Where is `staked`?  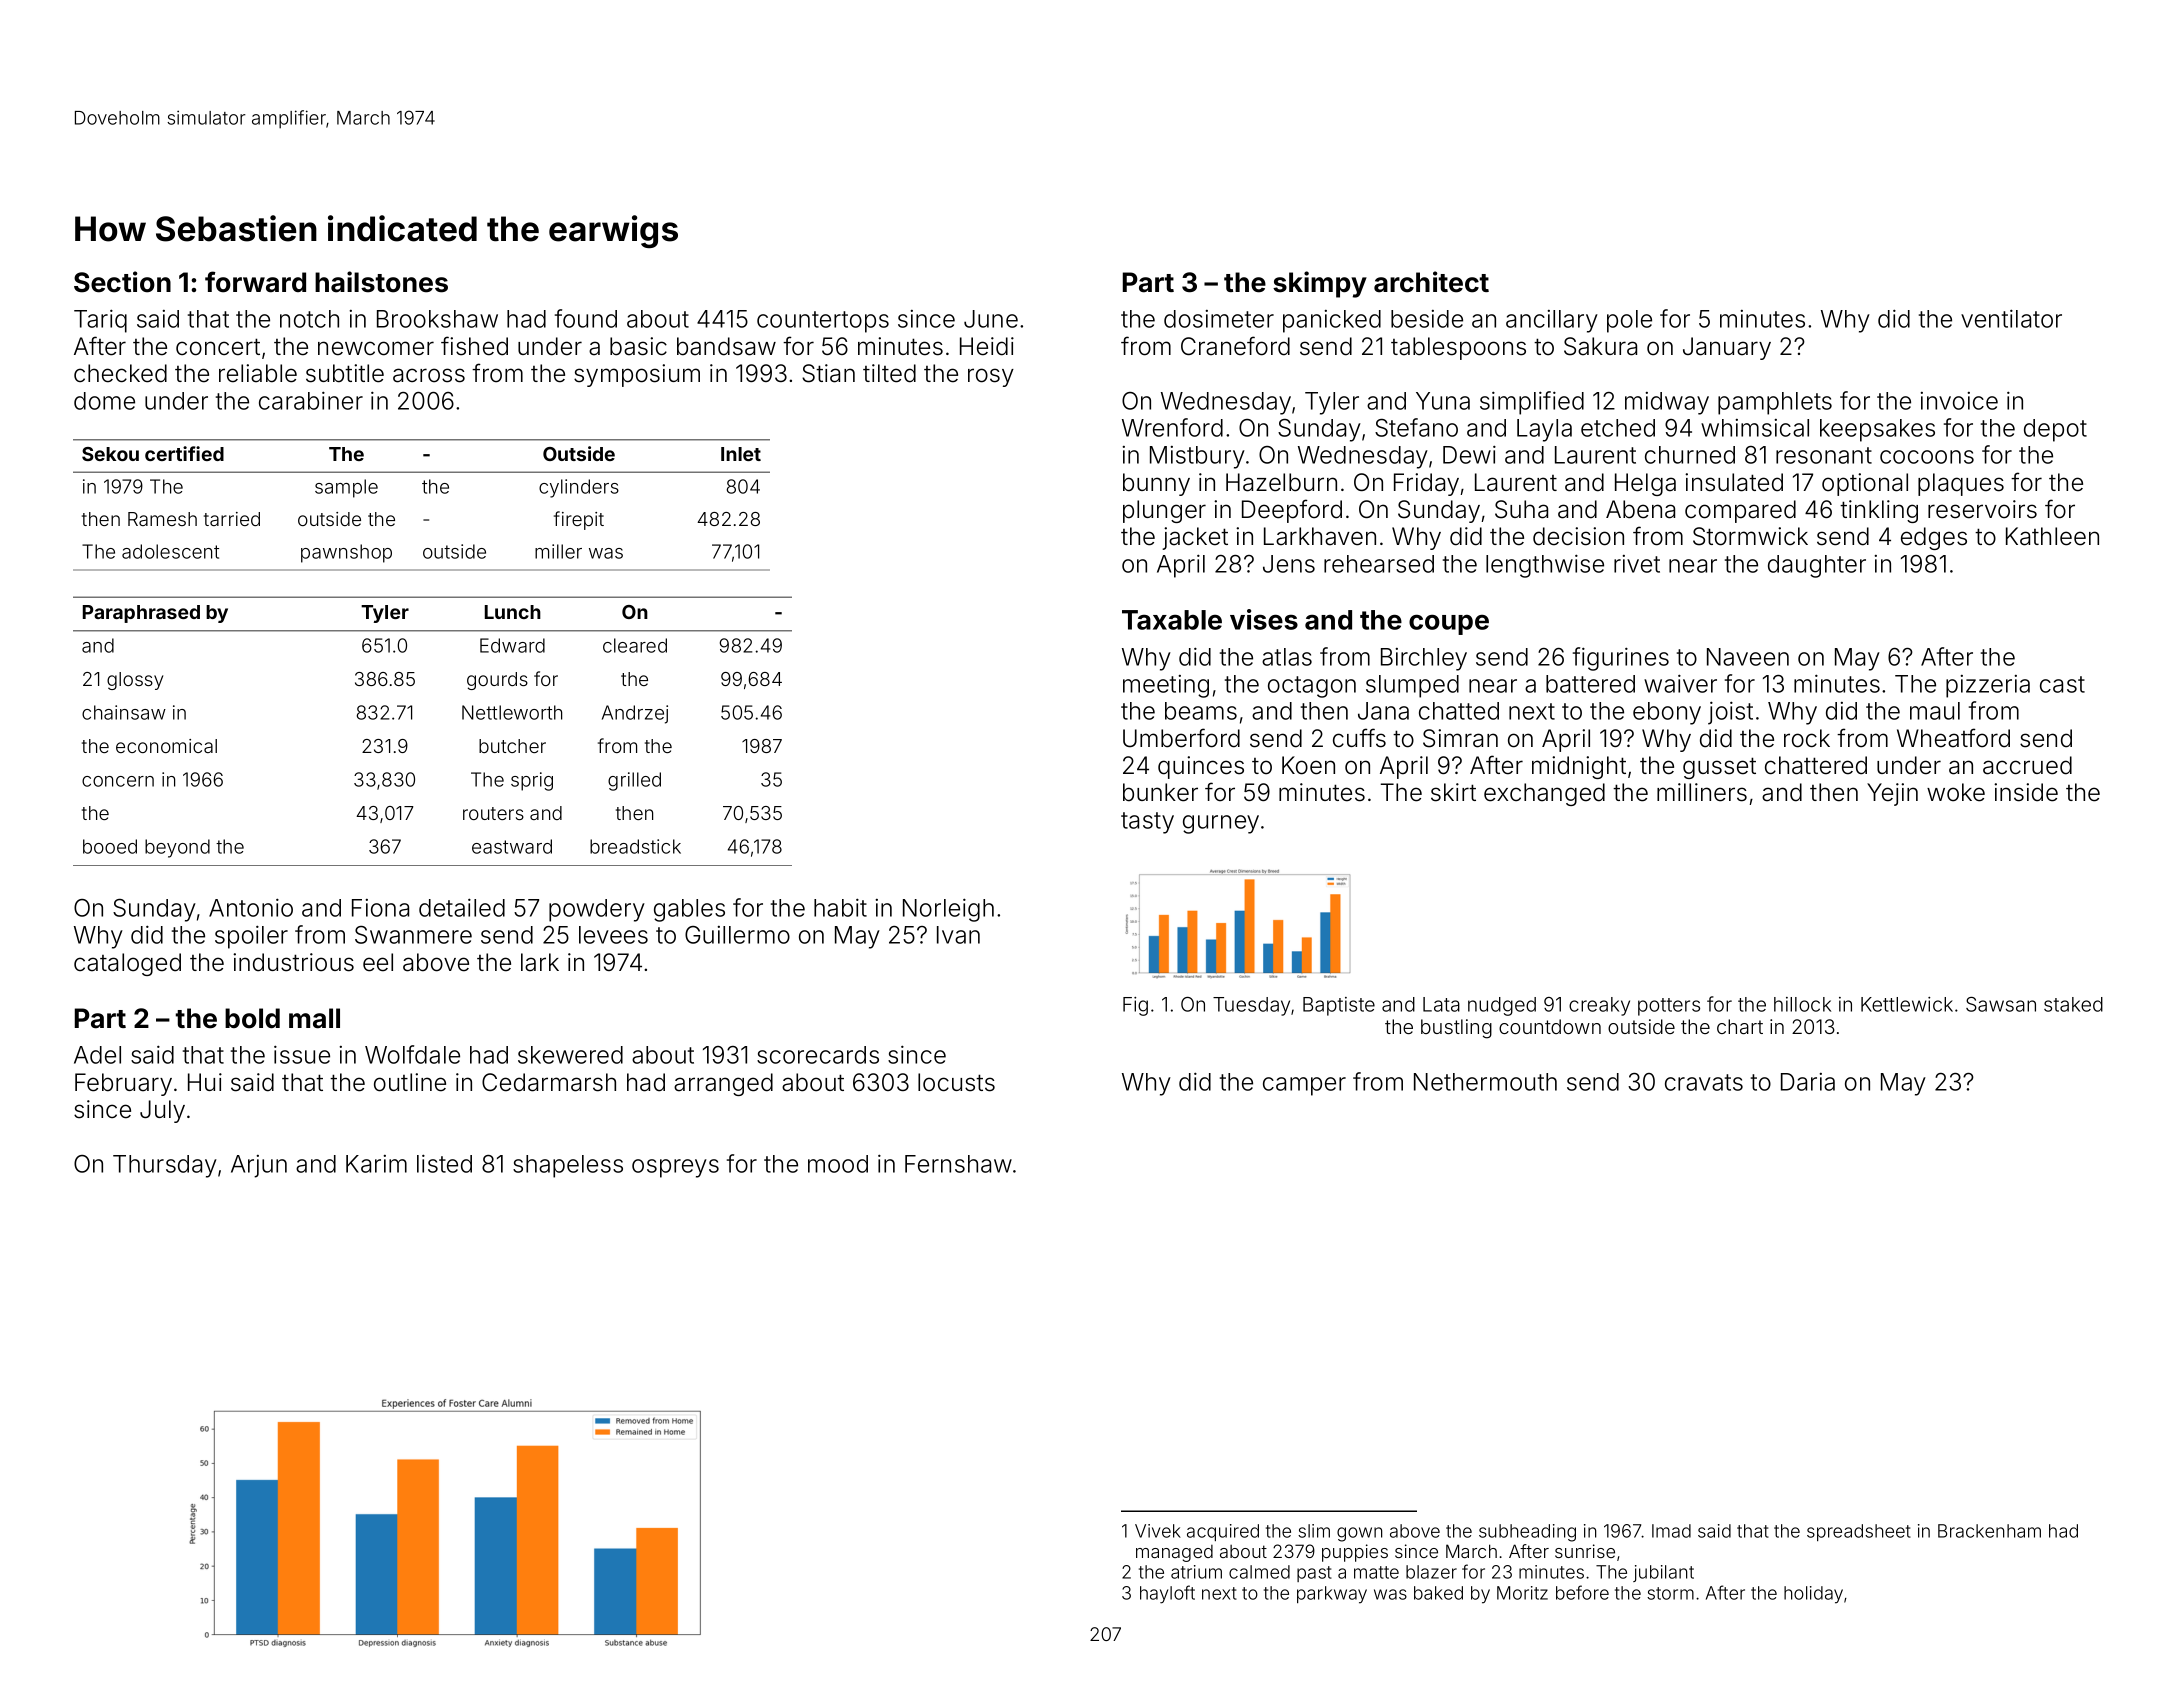 staked is located at coordinates (2073, 1004).
